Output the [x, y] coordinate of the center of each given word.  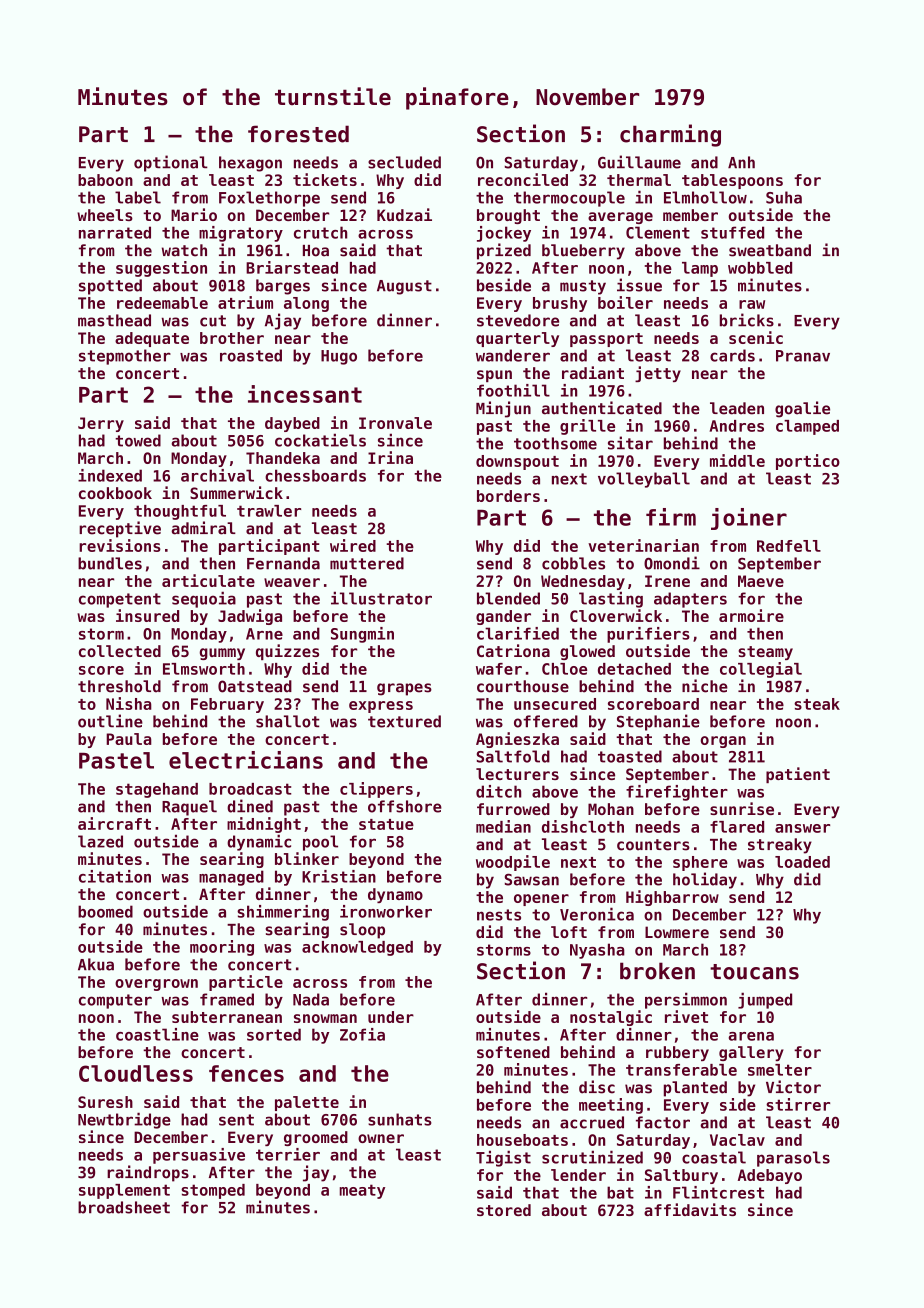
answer [802, 828]
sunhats [400, 1119]
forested [298, 134]
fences [246, 1073]
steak [817, 704]
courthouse [523, 686]
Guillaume [639, 162]
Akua [96, 964]
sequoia [204, 599]
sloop [362, 931]
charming [670, 135]
